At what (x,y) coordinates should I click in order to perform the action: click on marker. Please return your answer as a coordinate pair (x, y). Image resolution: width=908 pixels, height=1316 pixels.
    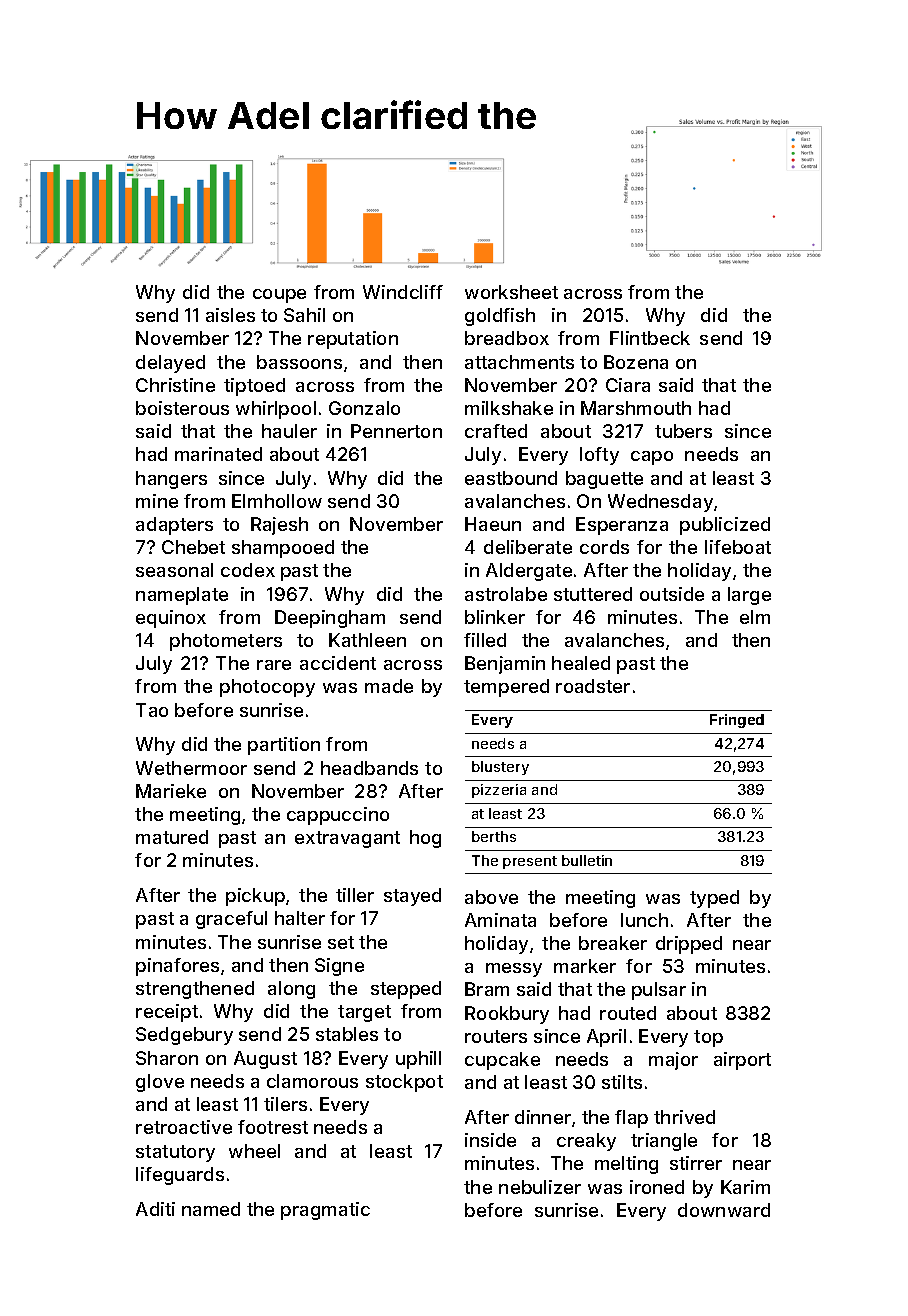
    Looking at the image, I should click on (585, 966).
